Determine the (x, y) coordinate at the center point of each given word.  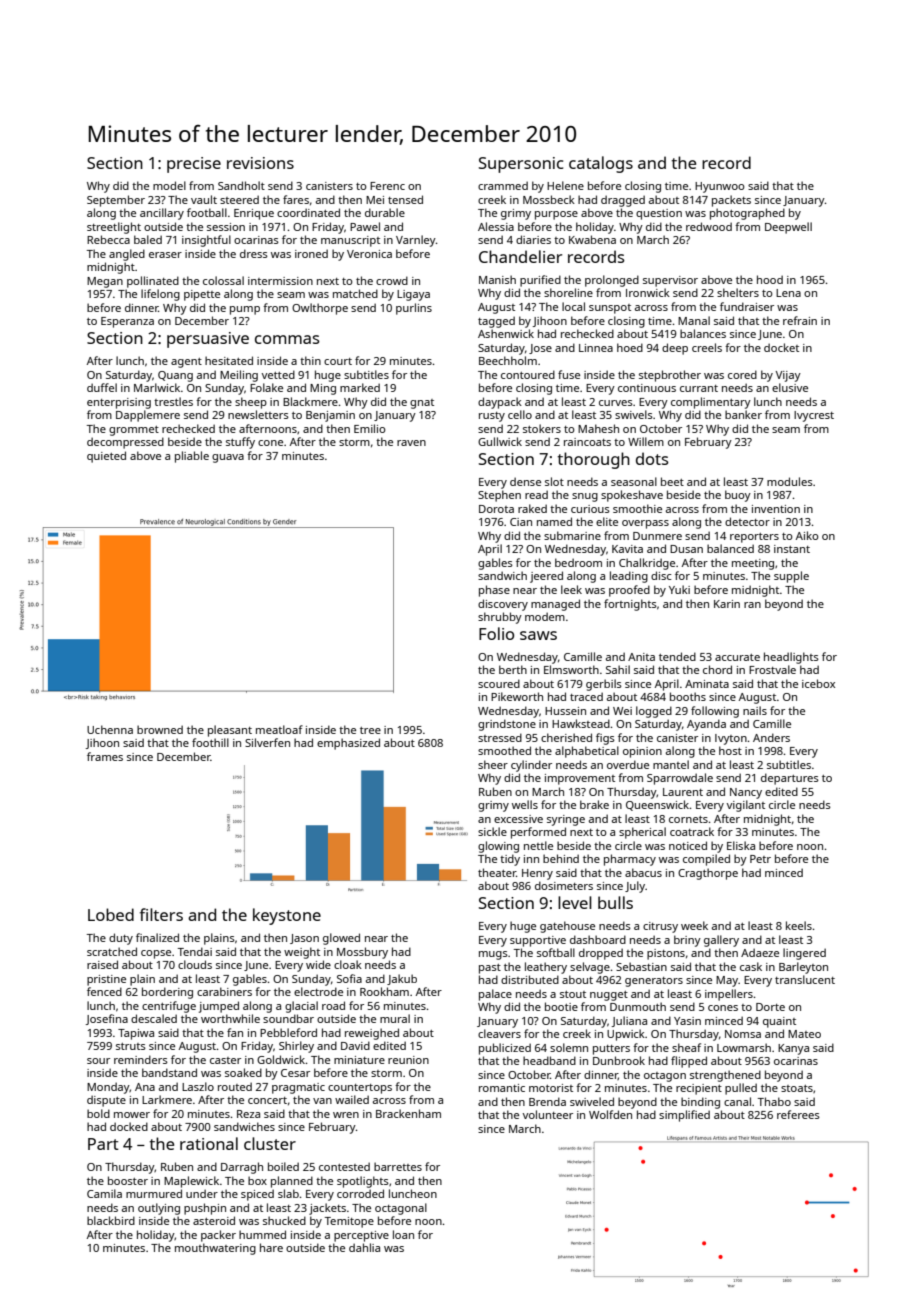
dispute (106, 1101)
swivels (634, 414)
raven (411, 443)
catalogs (601, 164)
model (169, 185)
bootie (561, 1006)
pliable (192, 457)
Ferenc (387, 186)
